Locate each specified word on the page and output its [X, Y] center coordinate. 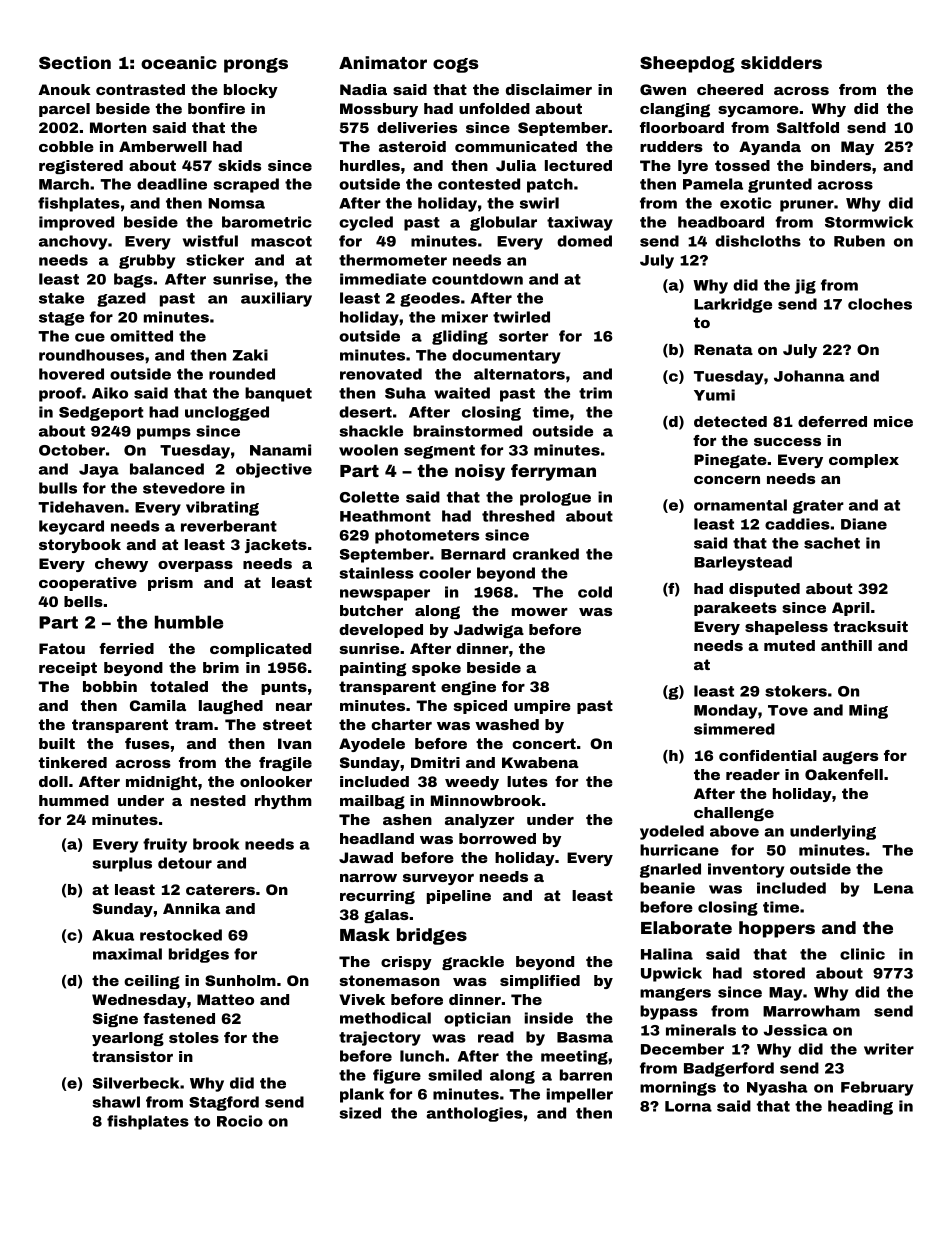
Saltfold [808, 127]
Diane [864, 524]
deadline [172, 184]
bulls [58, 488]
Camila [158, 705]
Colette [369, 497]
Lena [894, 888]
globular [503, 223]
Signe [115, 1020]
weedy [472, 783]
